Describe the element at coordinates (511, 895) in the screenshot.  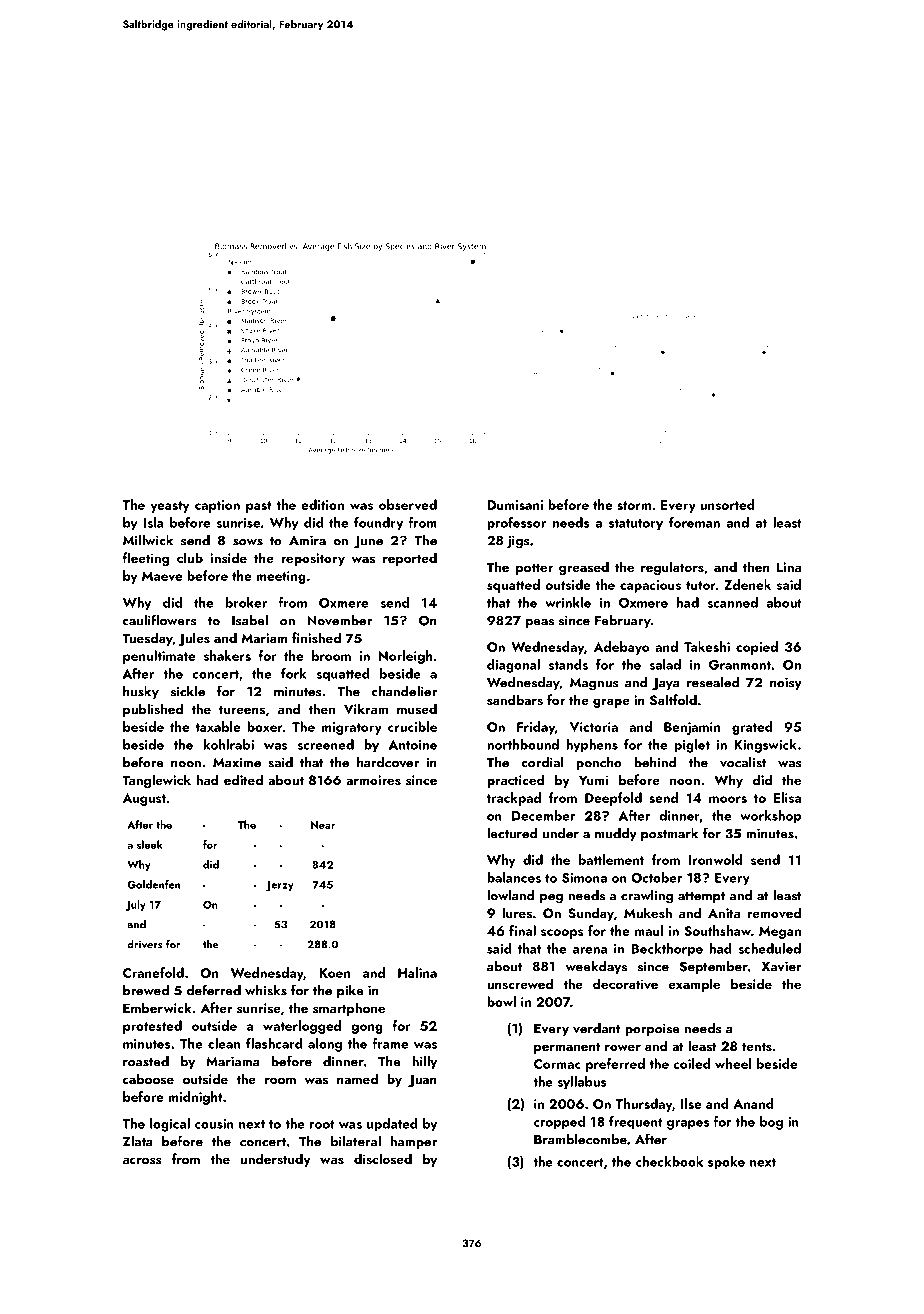
I see `lowland` at that location.
